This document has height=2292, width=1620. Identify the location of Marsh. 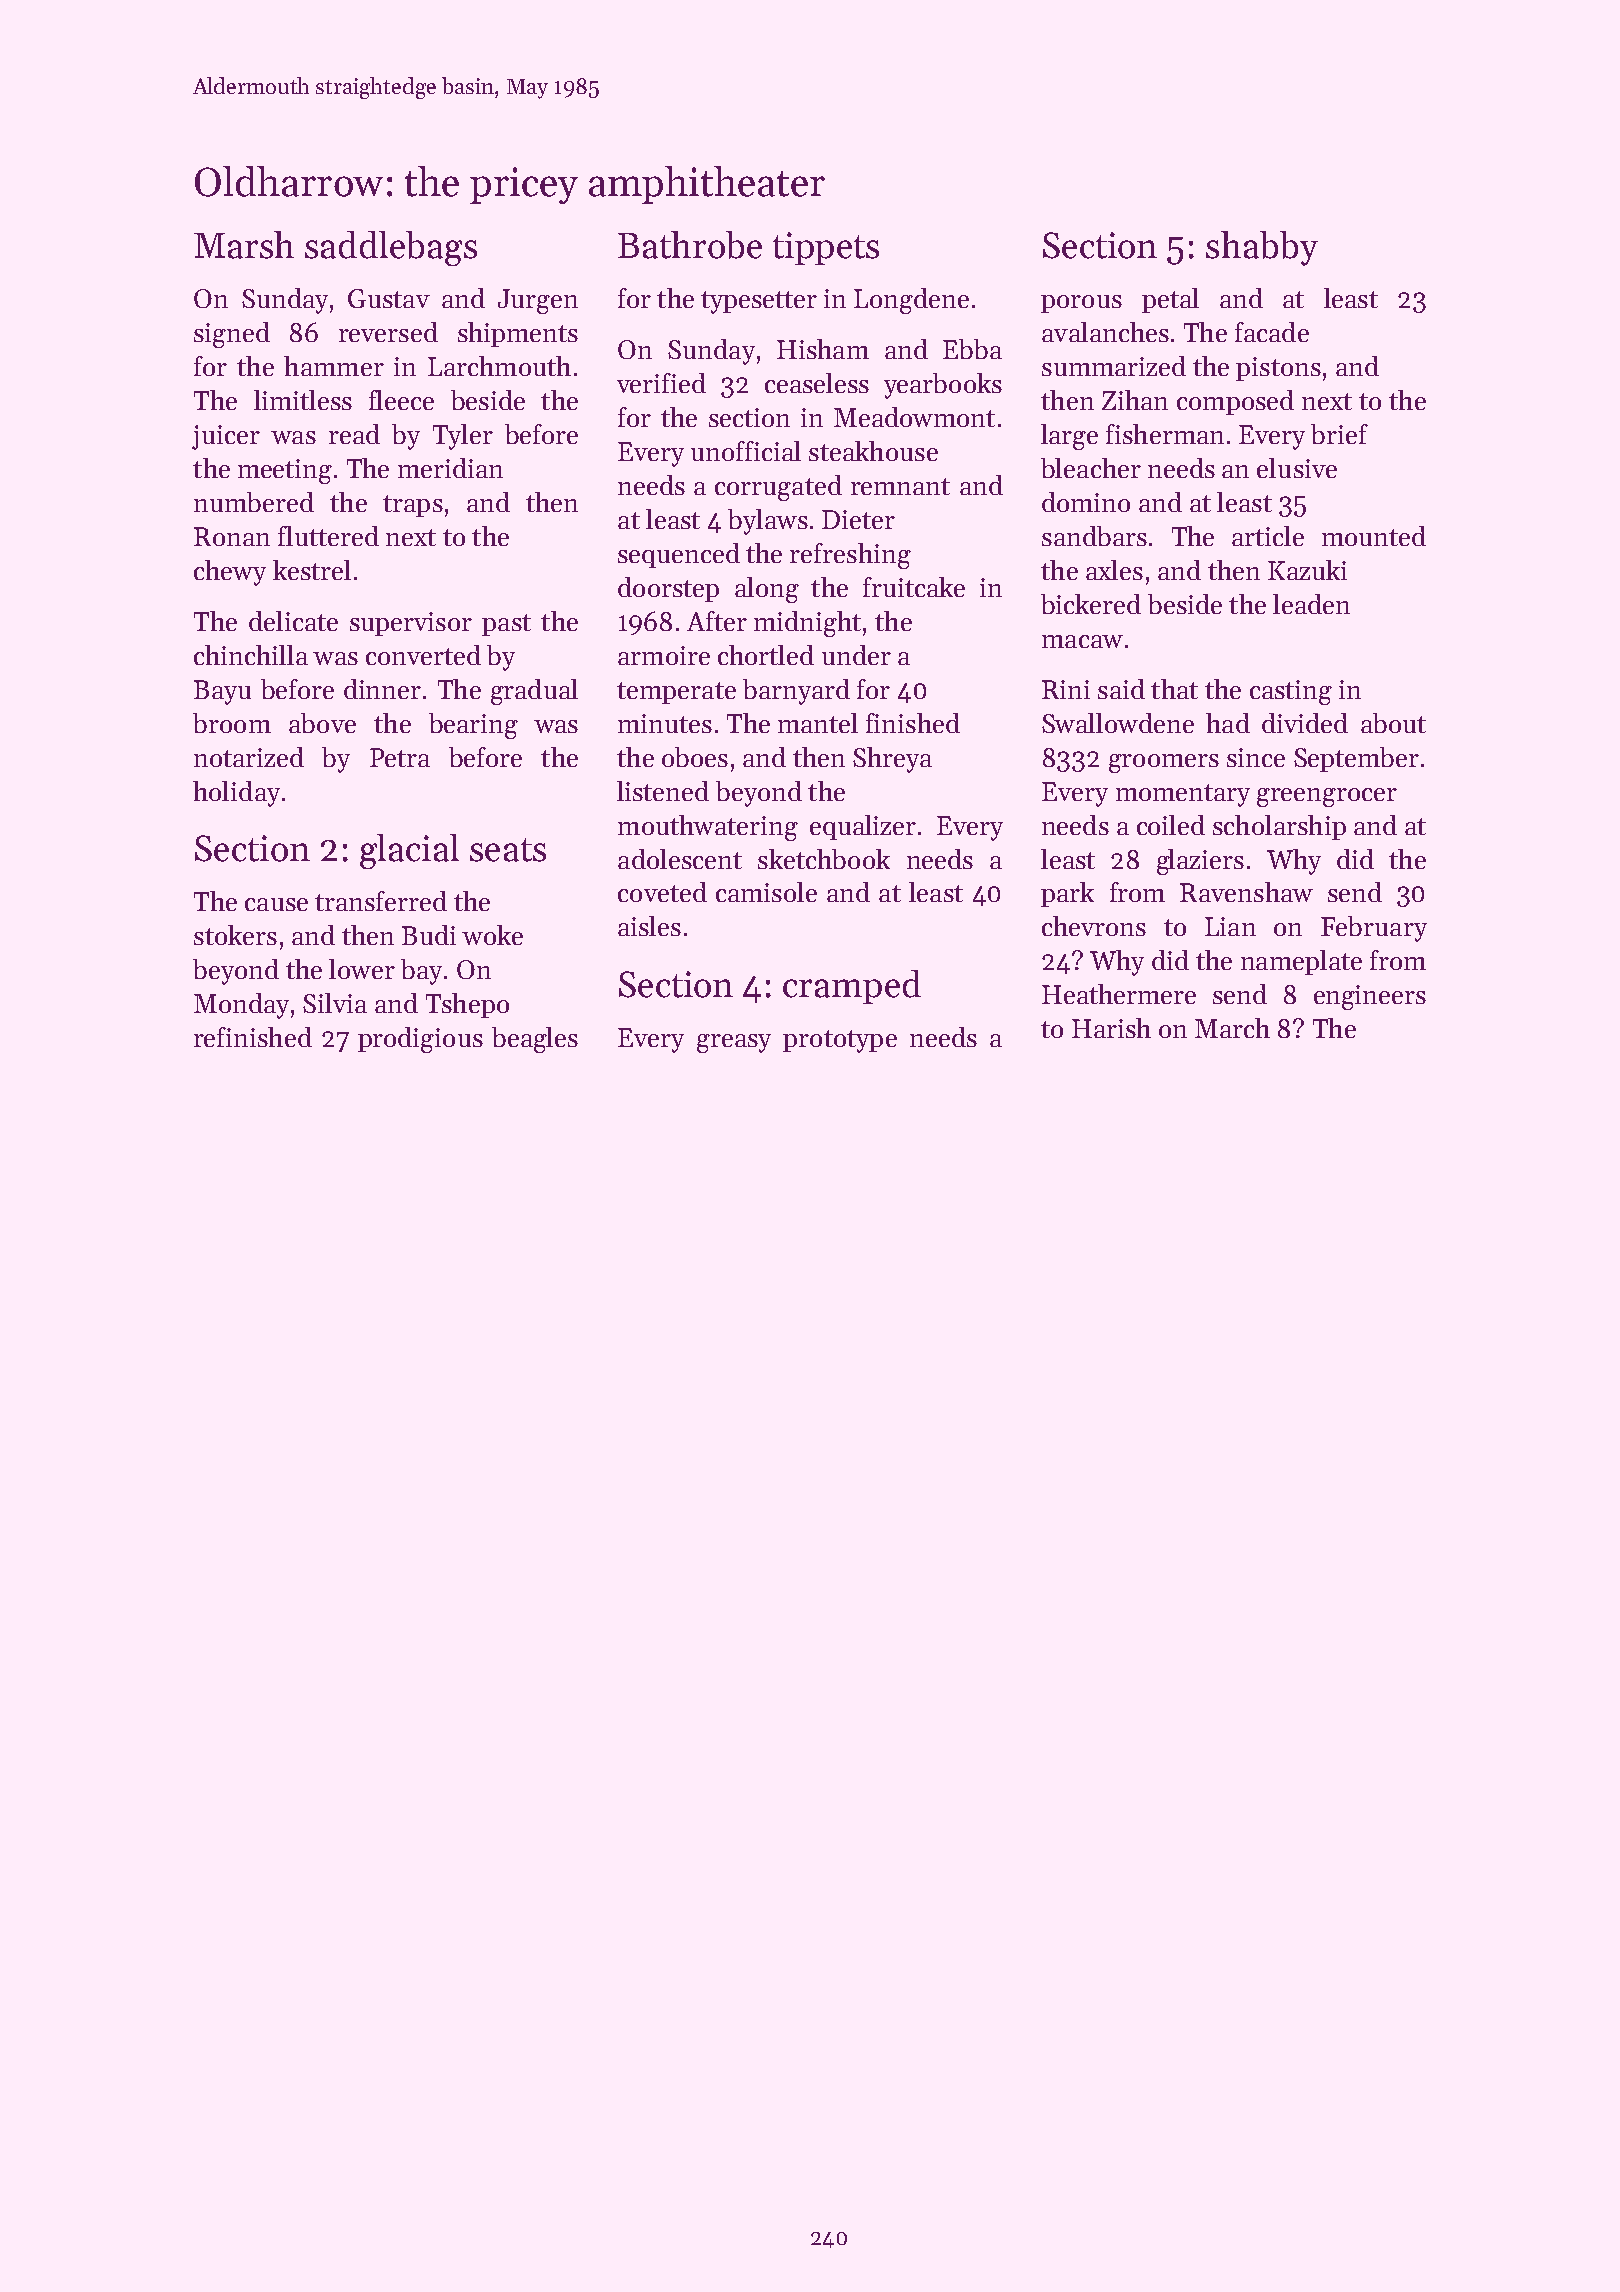
(244, 245).
